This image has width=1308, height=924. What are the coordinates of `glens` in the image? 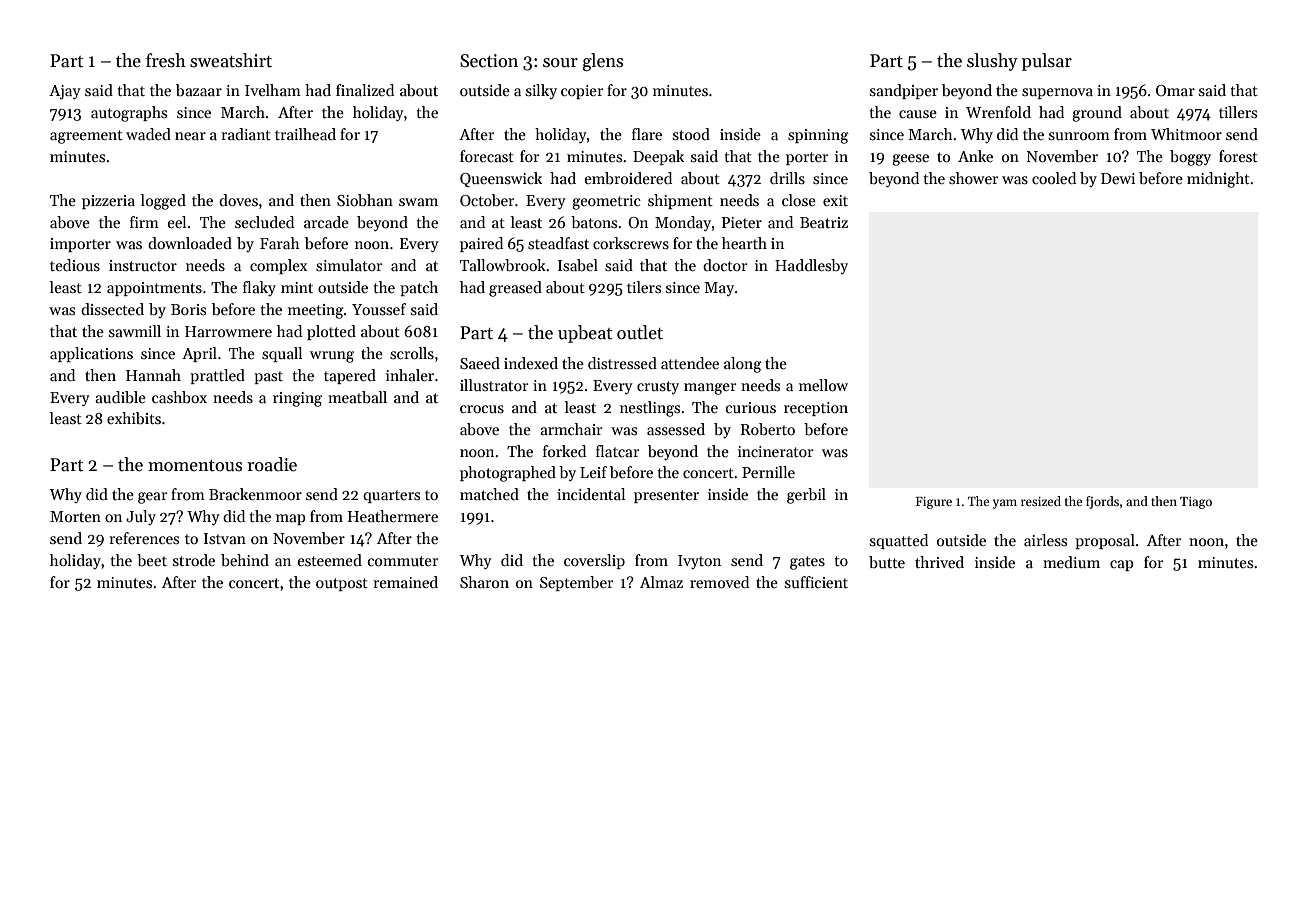 It's located at (603, 62).
